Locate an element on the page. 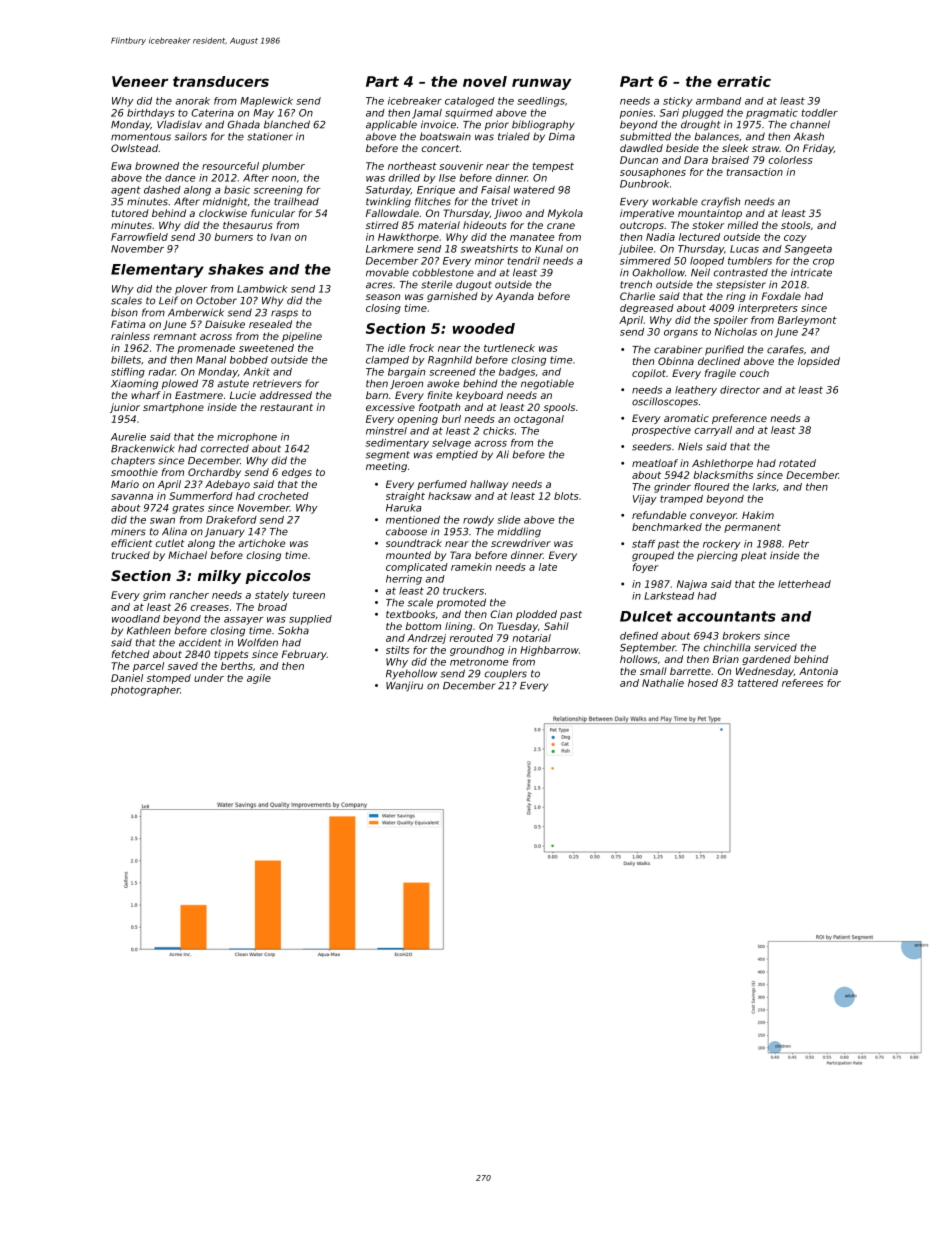  chicks is located at coordinates (498, 431).
